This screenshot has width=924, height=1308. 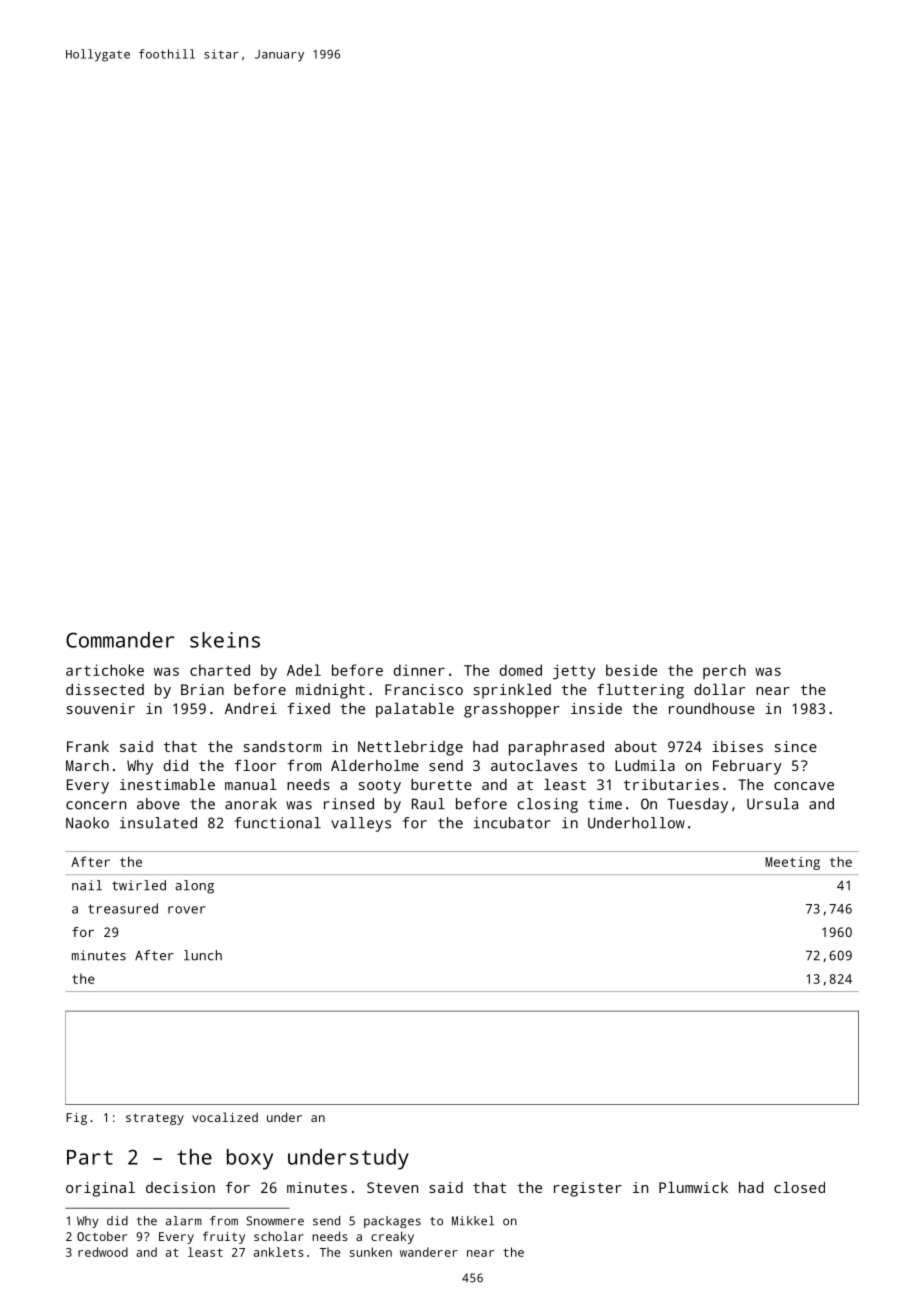 I want to click on March, so click(x=87, y=765).
